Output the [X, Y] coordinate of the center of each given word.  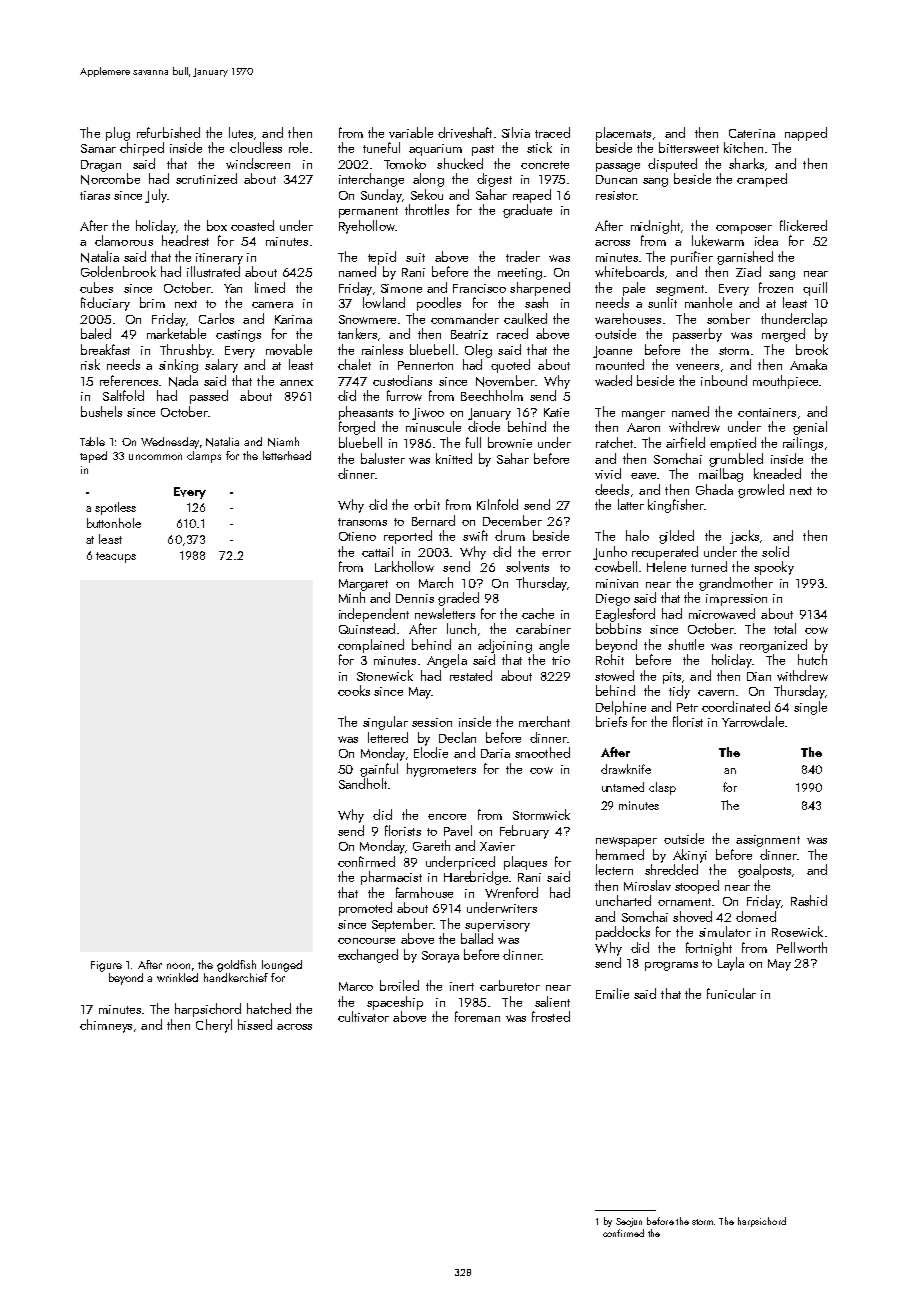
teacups [116, 557]
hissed [255, 1024]
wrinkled [177, 977]
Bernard [433, 520]
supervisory [497, 926]
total [785, 628]
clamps [204, 457]
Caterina [752, 133]
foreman [477, 1016]
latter [631, 504]
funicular [731, 993]
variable [411, 132]
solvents [527, 566]
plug [118, 134]
